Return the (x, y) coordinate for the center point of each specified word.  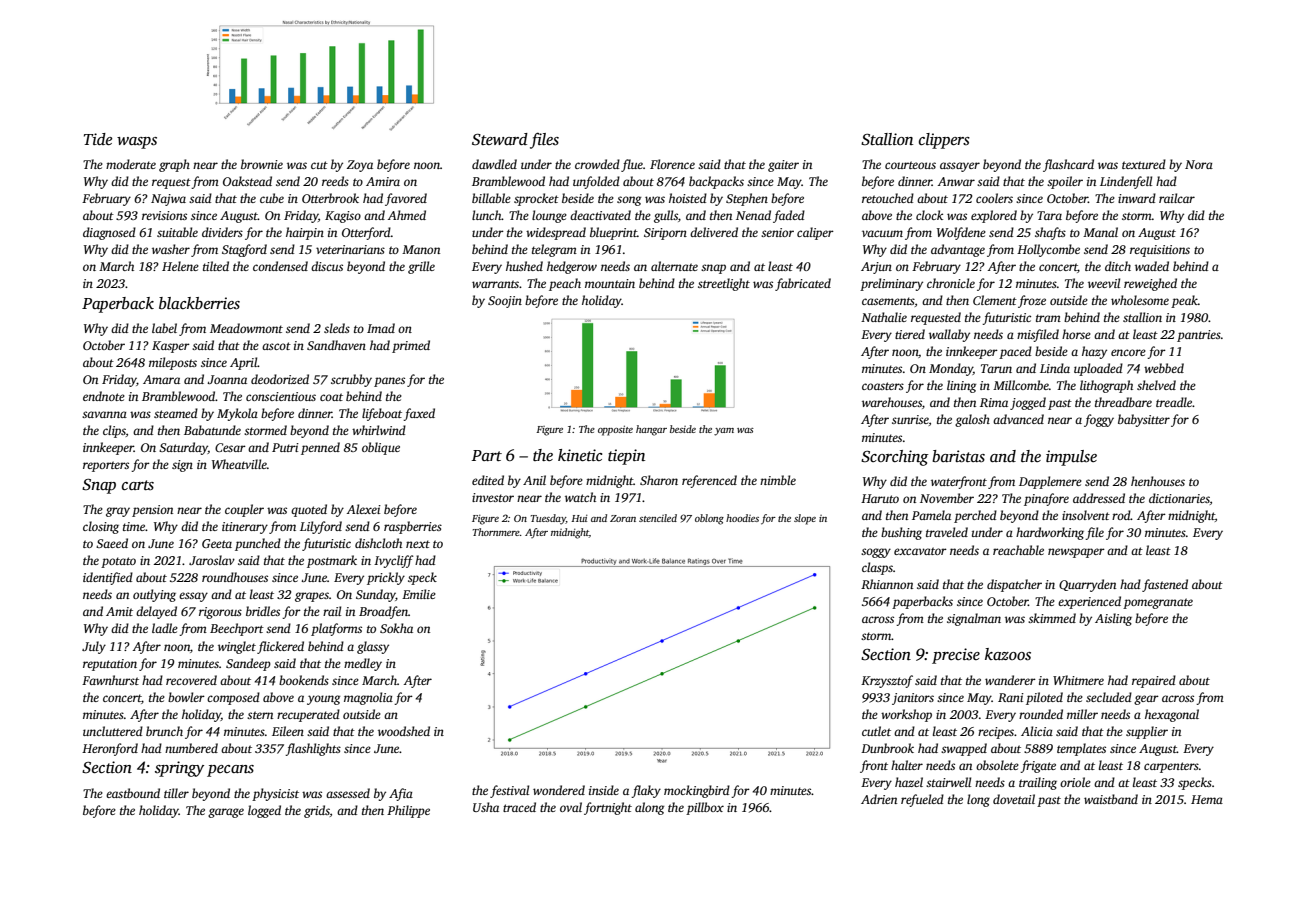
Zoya (360, 166)
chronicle (951, 283)
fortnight (608, 808)
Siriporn (665, 234)
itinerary (245, 528)
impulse (1071, 458)
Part (487, 455)
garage (226, 813)
